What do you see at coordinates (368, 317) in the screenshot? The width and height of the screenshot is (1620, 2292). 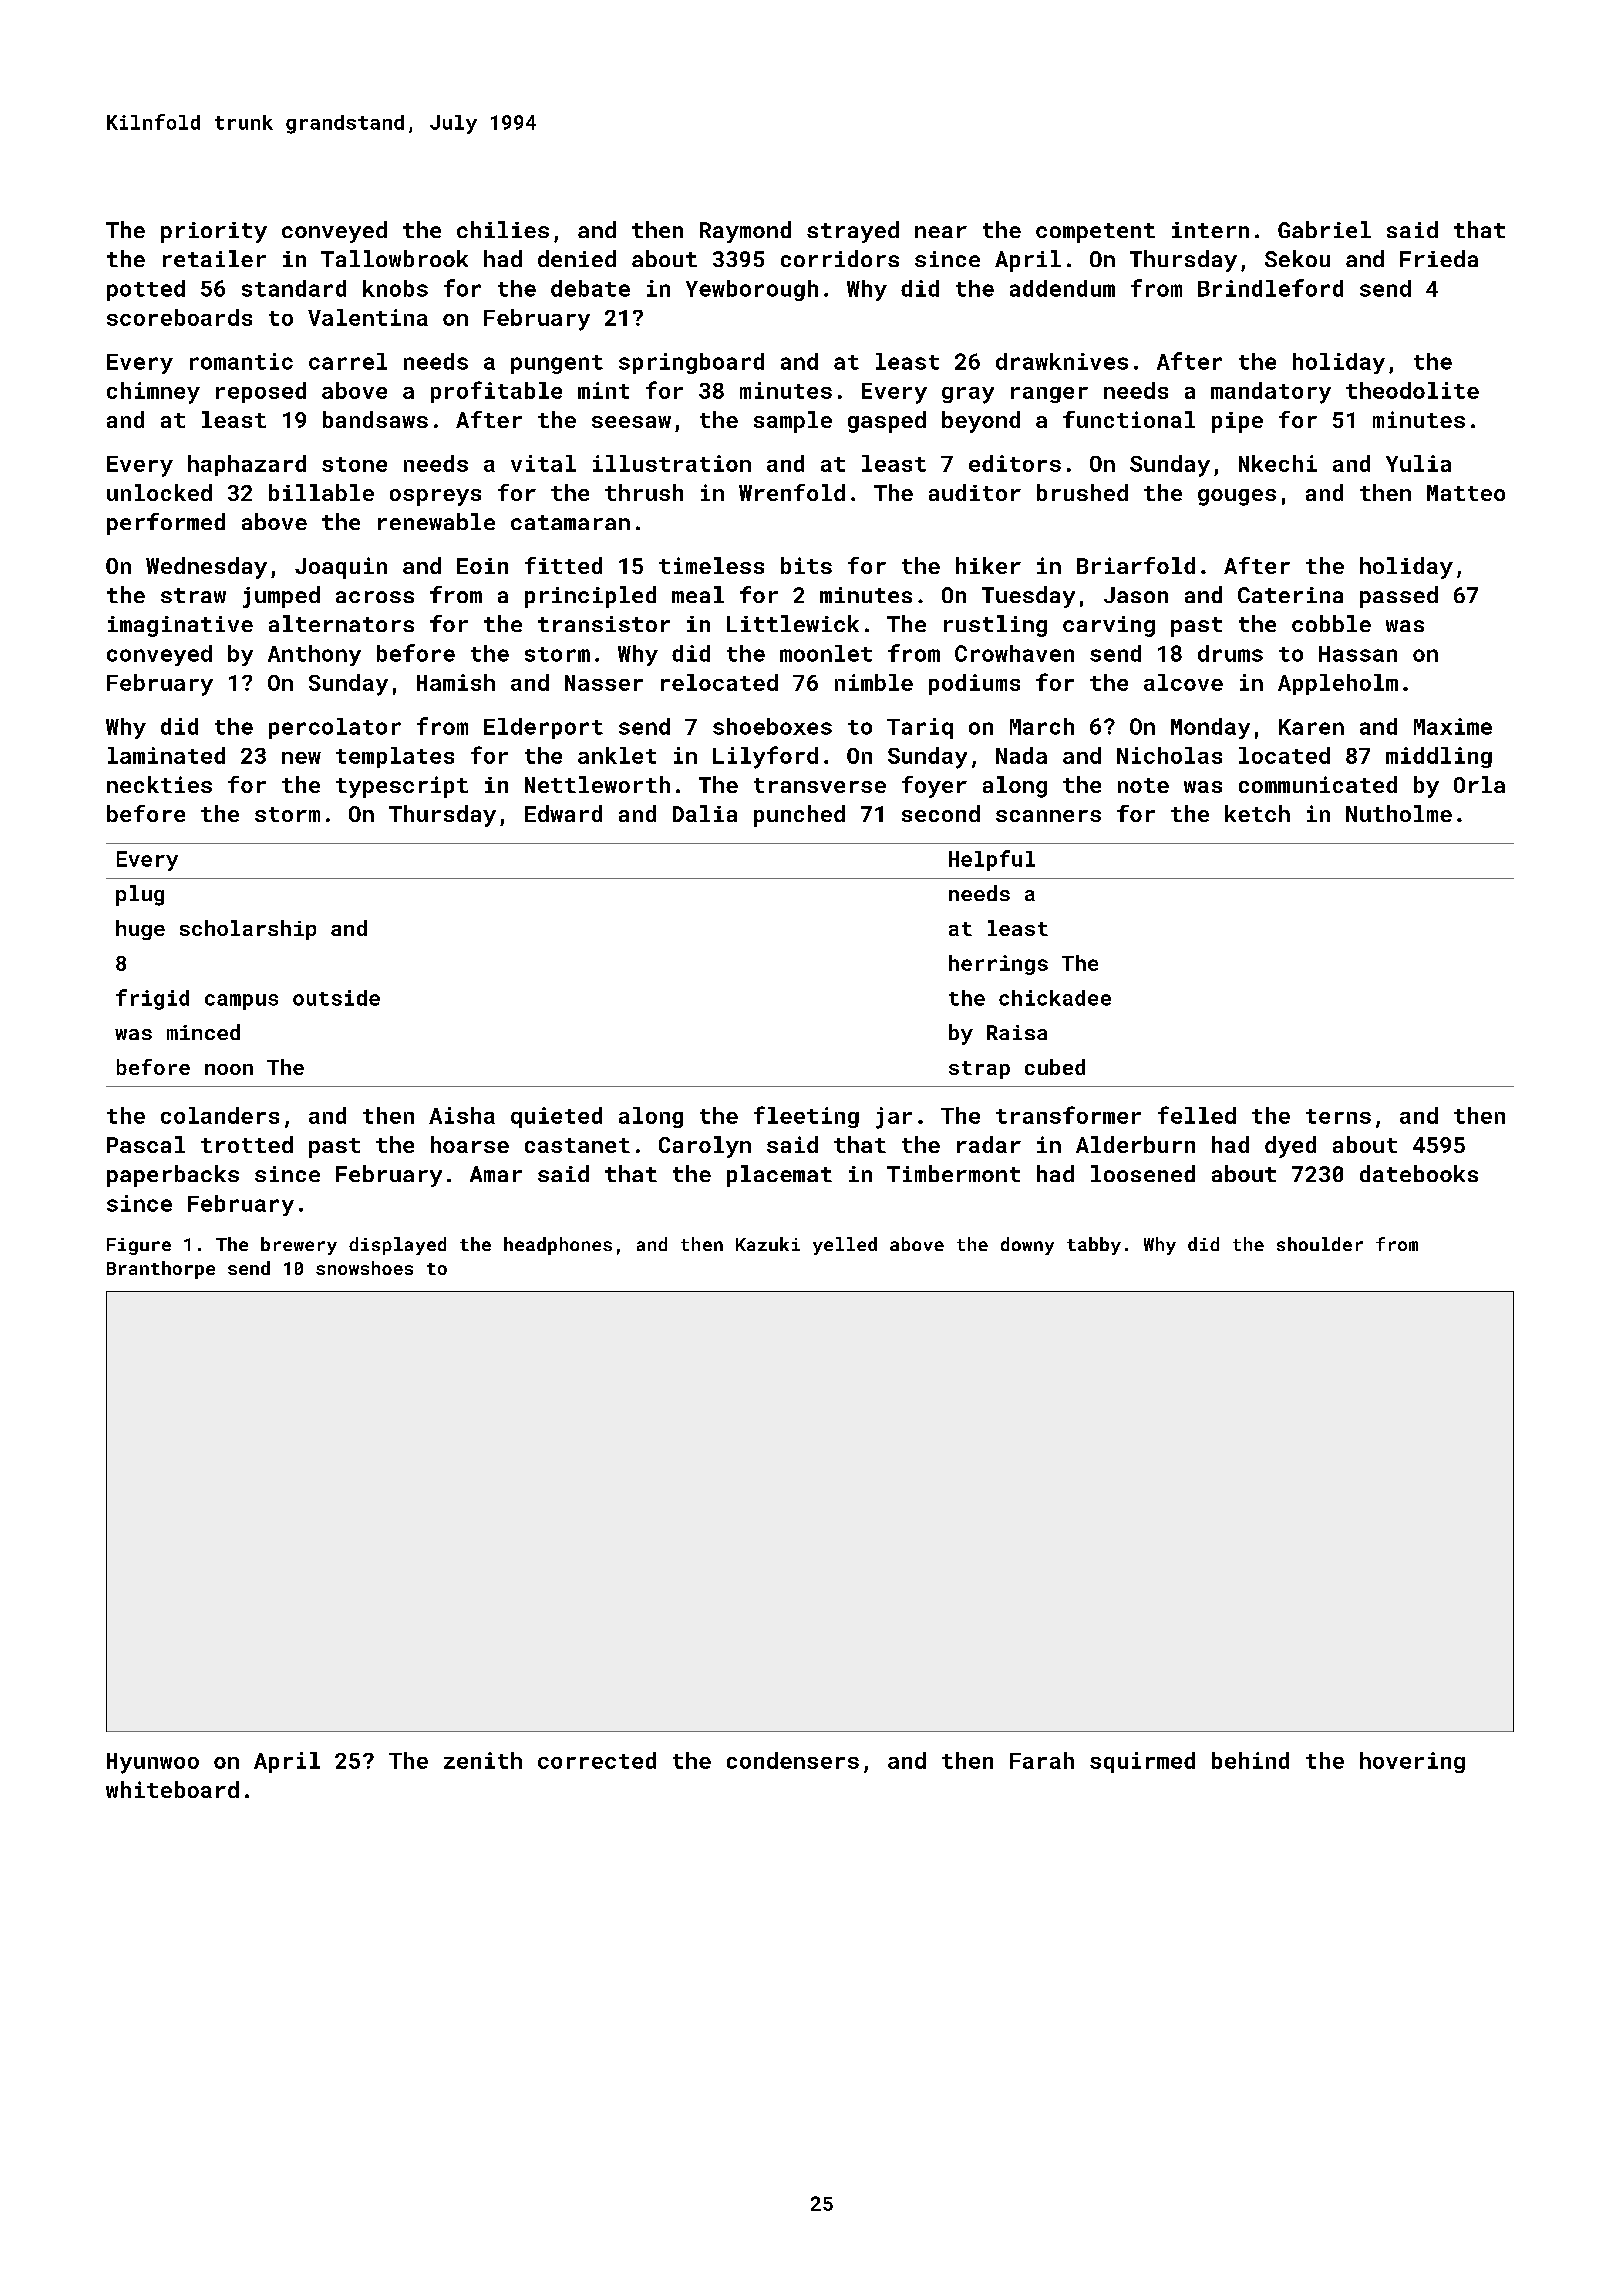 I see `Valentina` at bounding box center [368, 317].
